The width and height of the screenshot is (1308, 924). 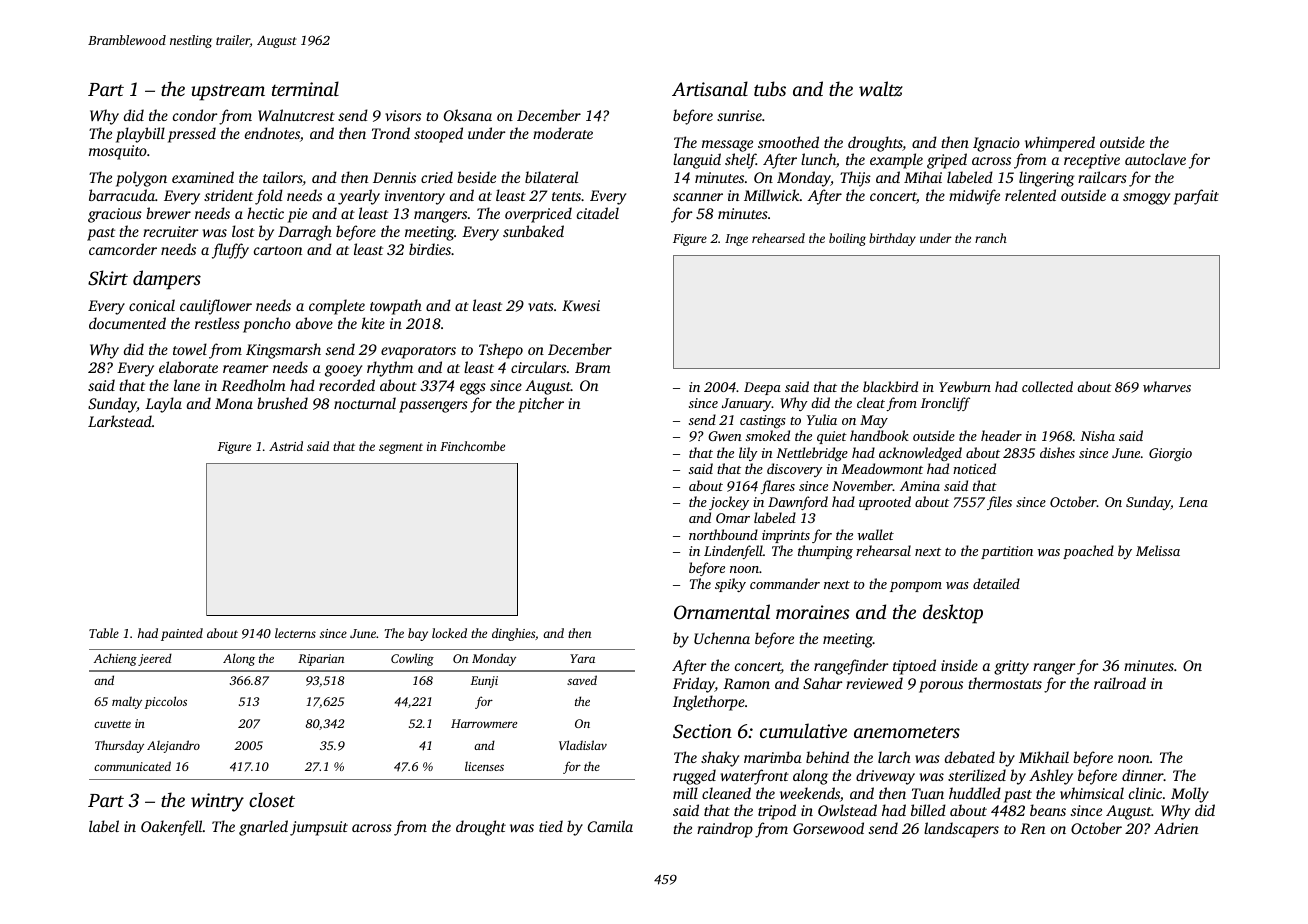 What do you see at coordinates (778, 238) in the screenshot?
I see `rehearsed` at bounding box center [778, 238].
